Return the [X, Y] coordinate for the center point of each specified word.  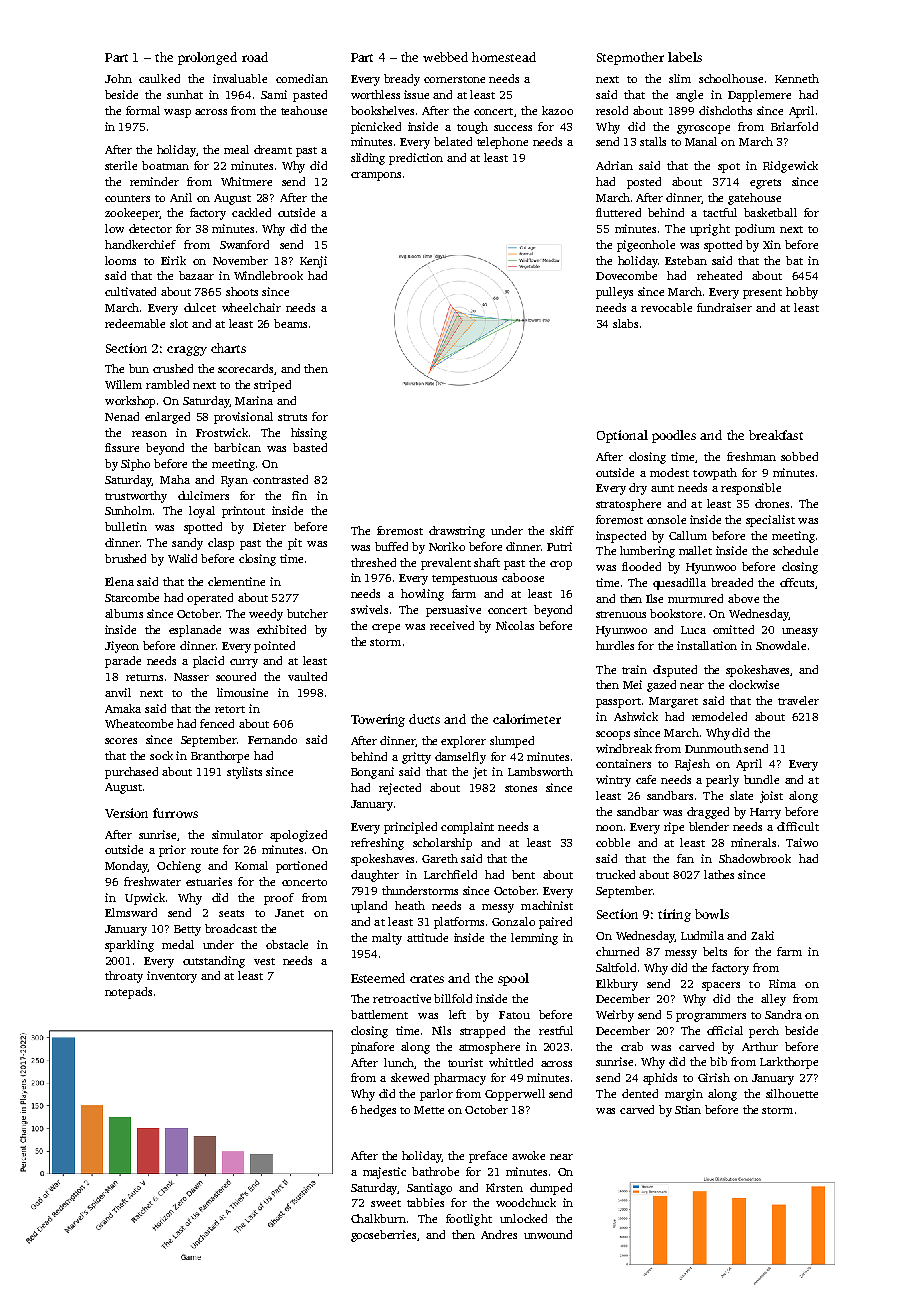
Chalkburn [378, 1218]
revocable [666, 307]
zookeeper [132, 214]
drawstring [457, 532]
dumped [551, 1189]
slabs [625, 323]
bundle [761, 779]
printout [243, 512]
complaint [467, 828]
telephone [502, 143]
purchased [131, 773]
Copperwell [515, 1095]
